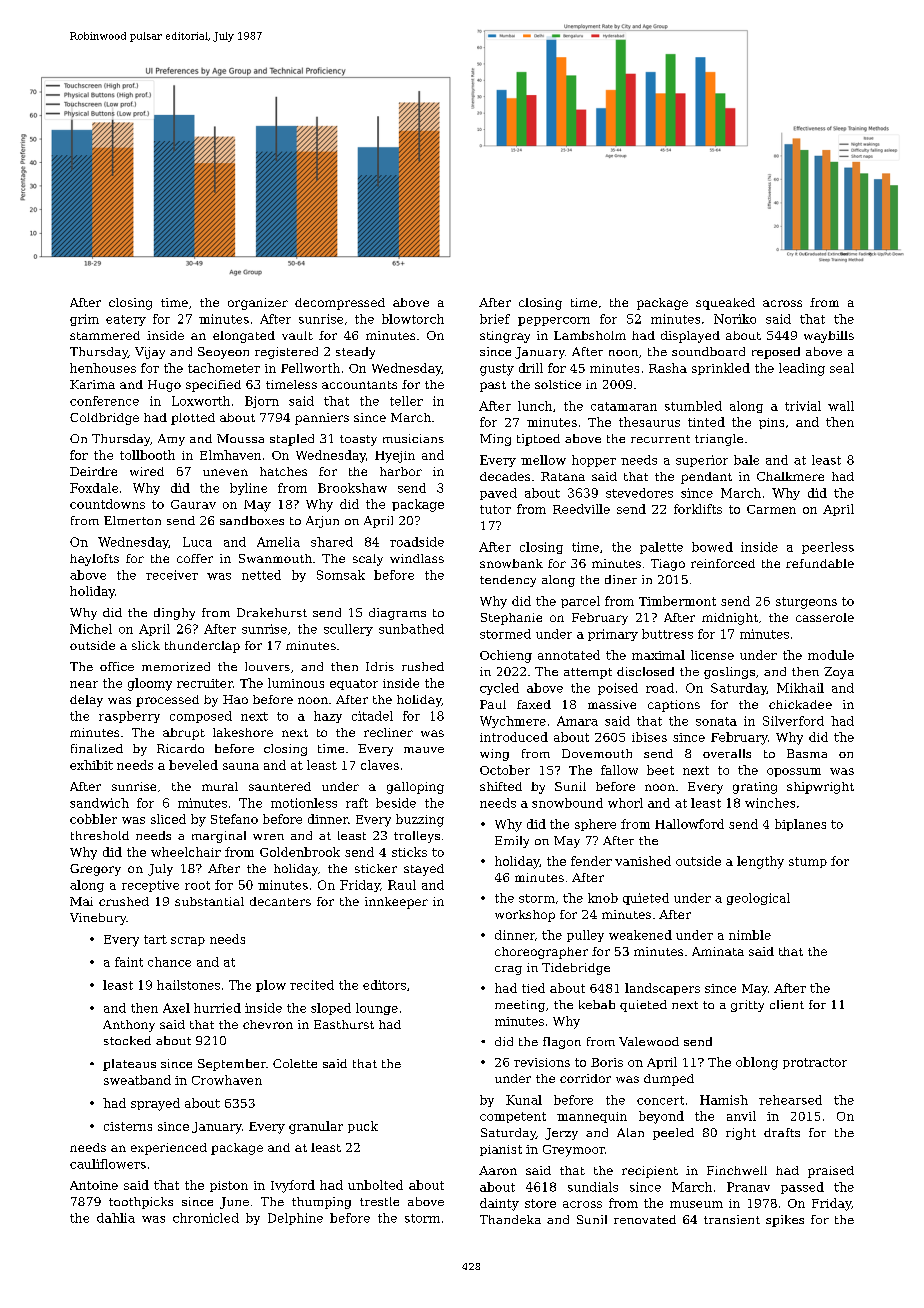  Describe the element at coordinates (724, 1100) in the document. I see `Hamish` at that location.
